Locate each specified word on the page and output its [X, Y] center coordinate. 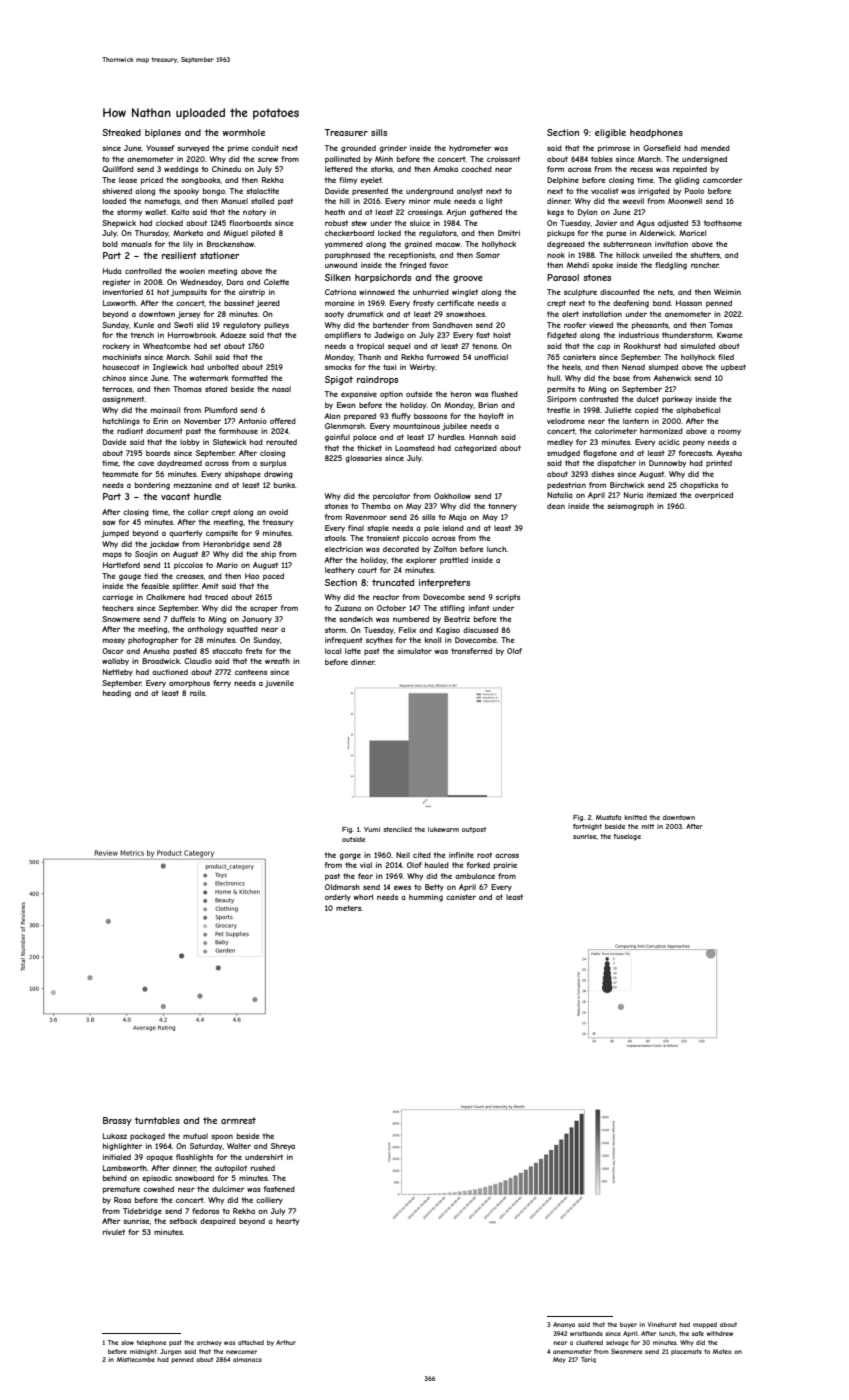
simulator [415, 651]
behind [115, 1178]
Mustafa [608, 817]
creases [190, 577]
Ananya [564, 1325]
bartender [391, 325]
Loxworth [119, 303]
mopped [705, 1325]
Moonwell [685, 201]
